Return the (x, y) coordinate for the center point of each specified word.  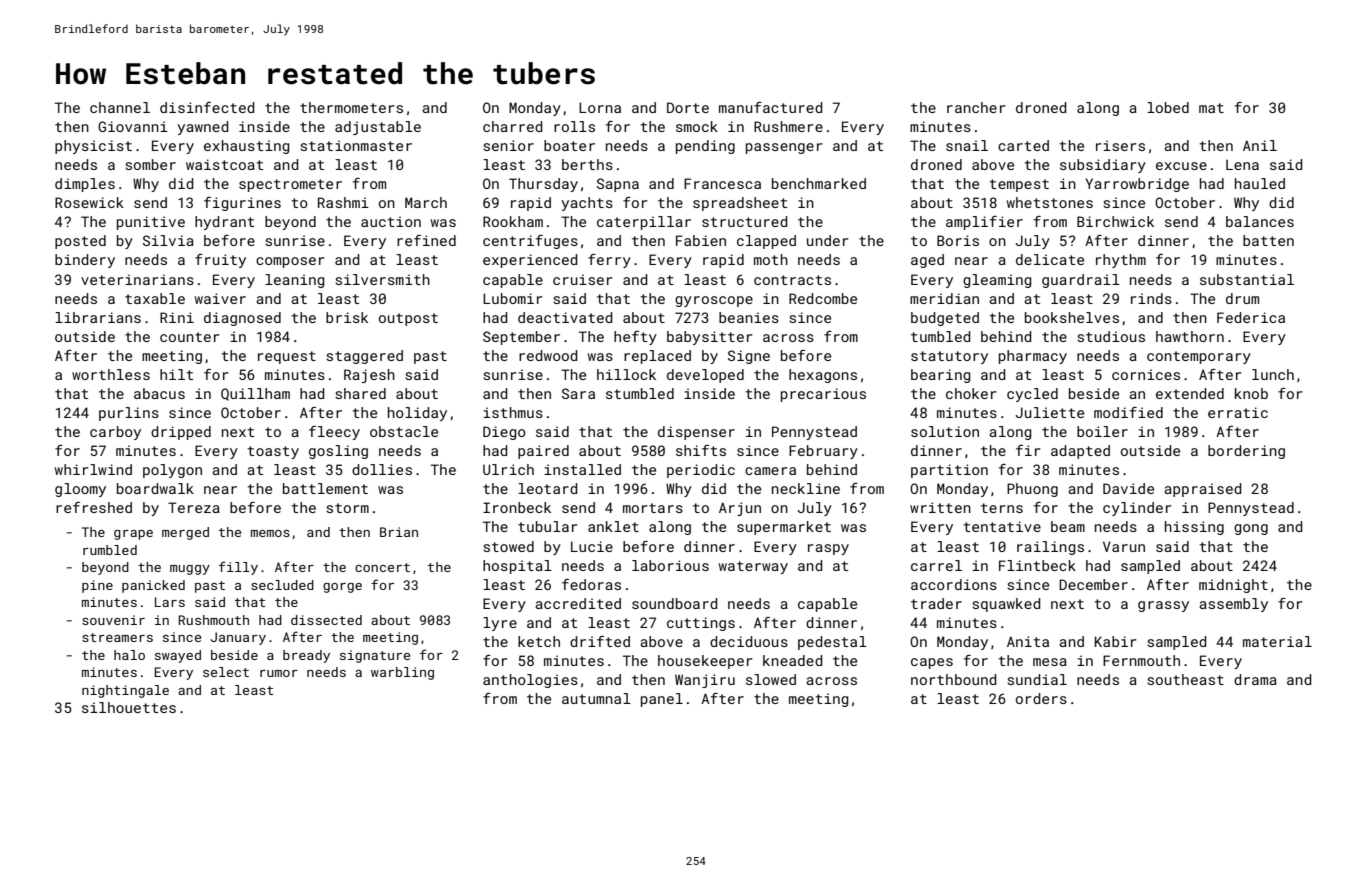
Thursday (543, 185)
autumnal (596, 698)
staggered (364, 357)
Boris (958, 240)
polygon (172, 471)
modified (1128, 412)
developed (705, 376)
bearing (941, 376)
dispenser (696, 433)
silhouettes (129, 707)
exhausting (247, 147)
